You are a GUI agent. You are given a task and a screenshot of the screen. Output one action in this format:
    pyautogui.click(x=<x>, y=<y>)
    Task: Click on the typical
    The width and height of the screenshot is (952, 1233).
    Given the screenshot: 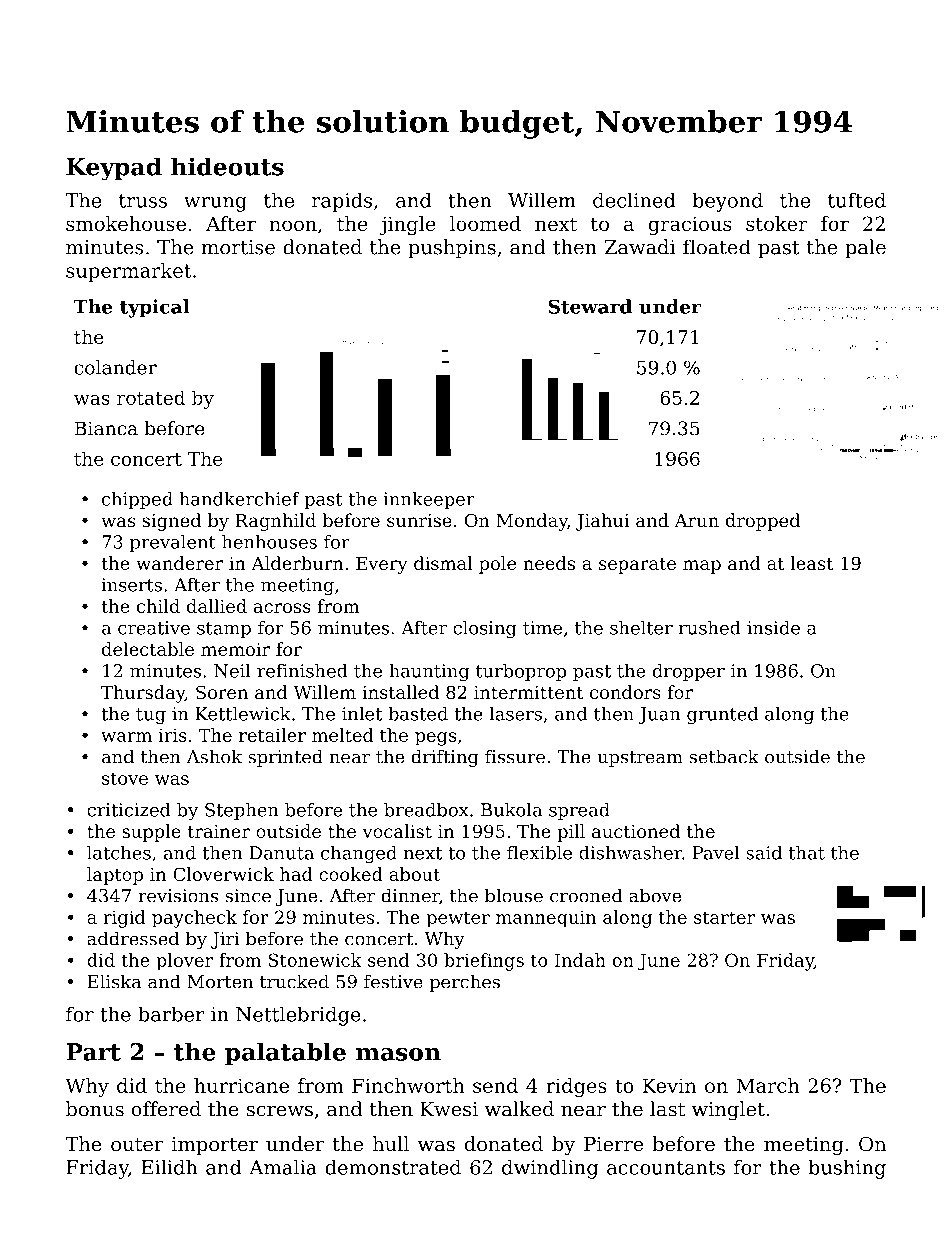 What is the action you would take?
    pyautogui.click(x=154, y=308)
